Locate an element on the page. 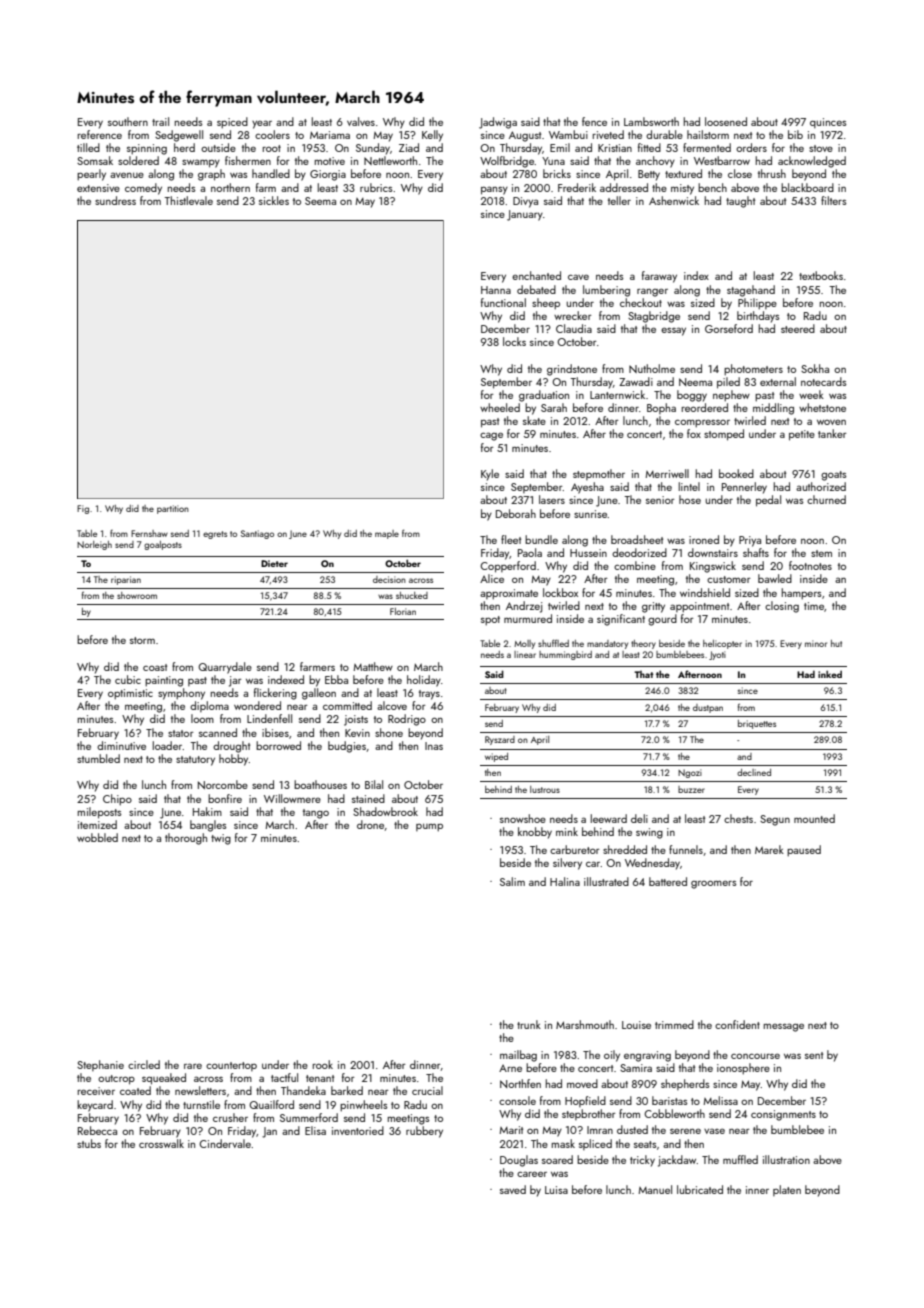  filters is located at coordinates (834, 200).
